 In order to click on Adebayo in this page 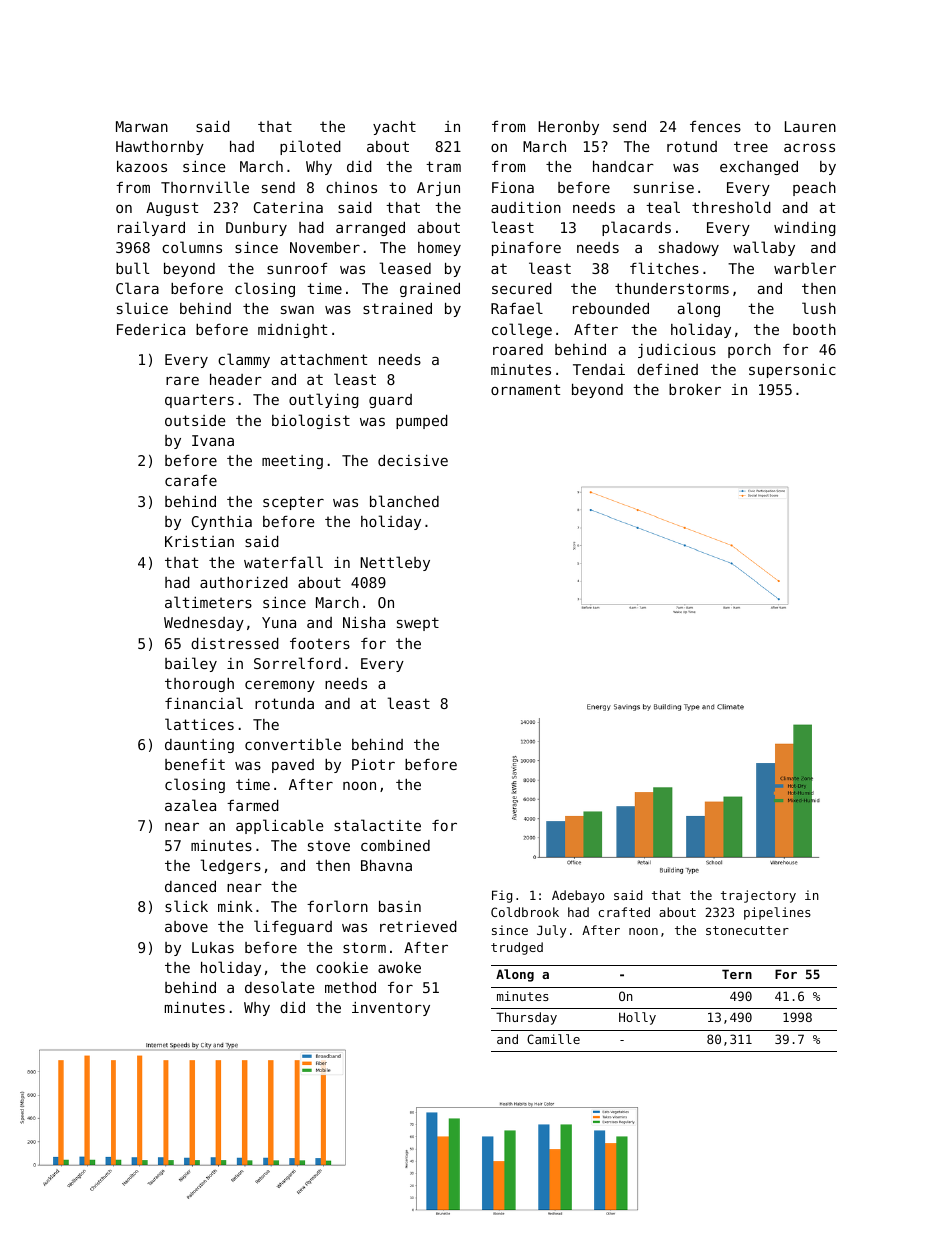, I will do `click(578, 896)`.
